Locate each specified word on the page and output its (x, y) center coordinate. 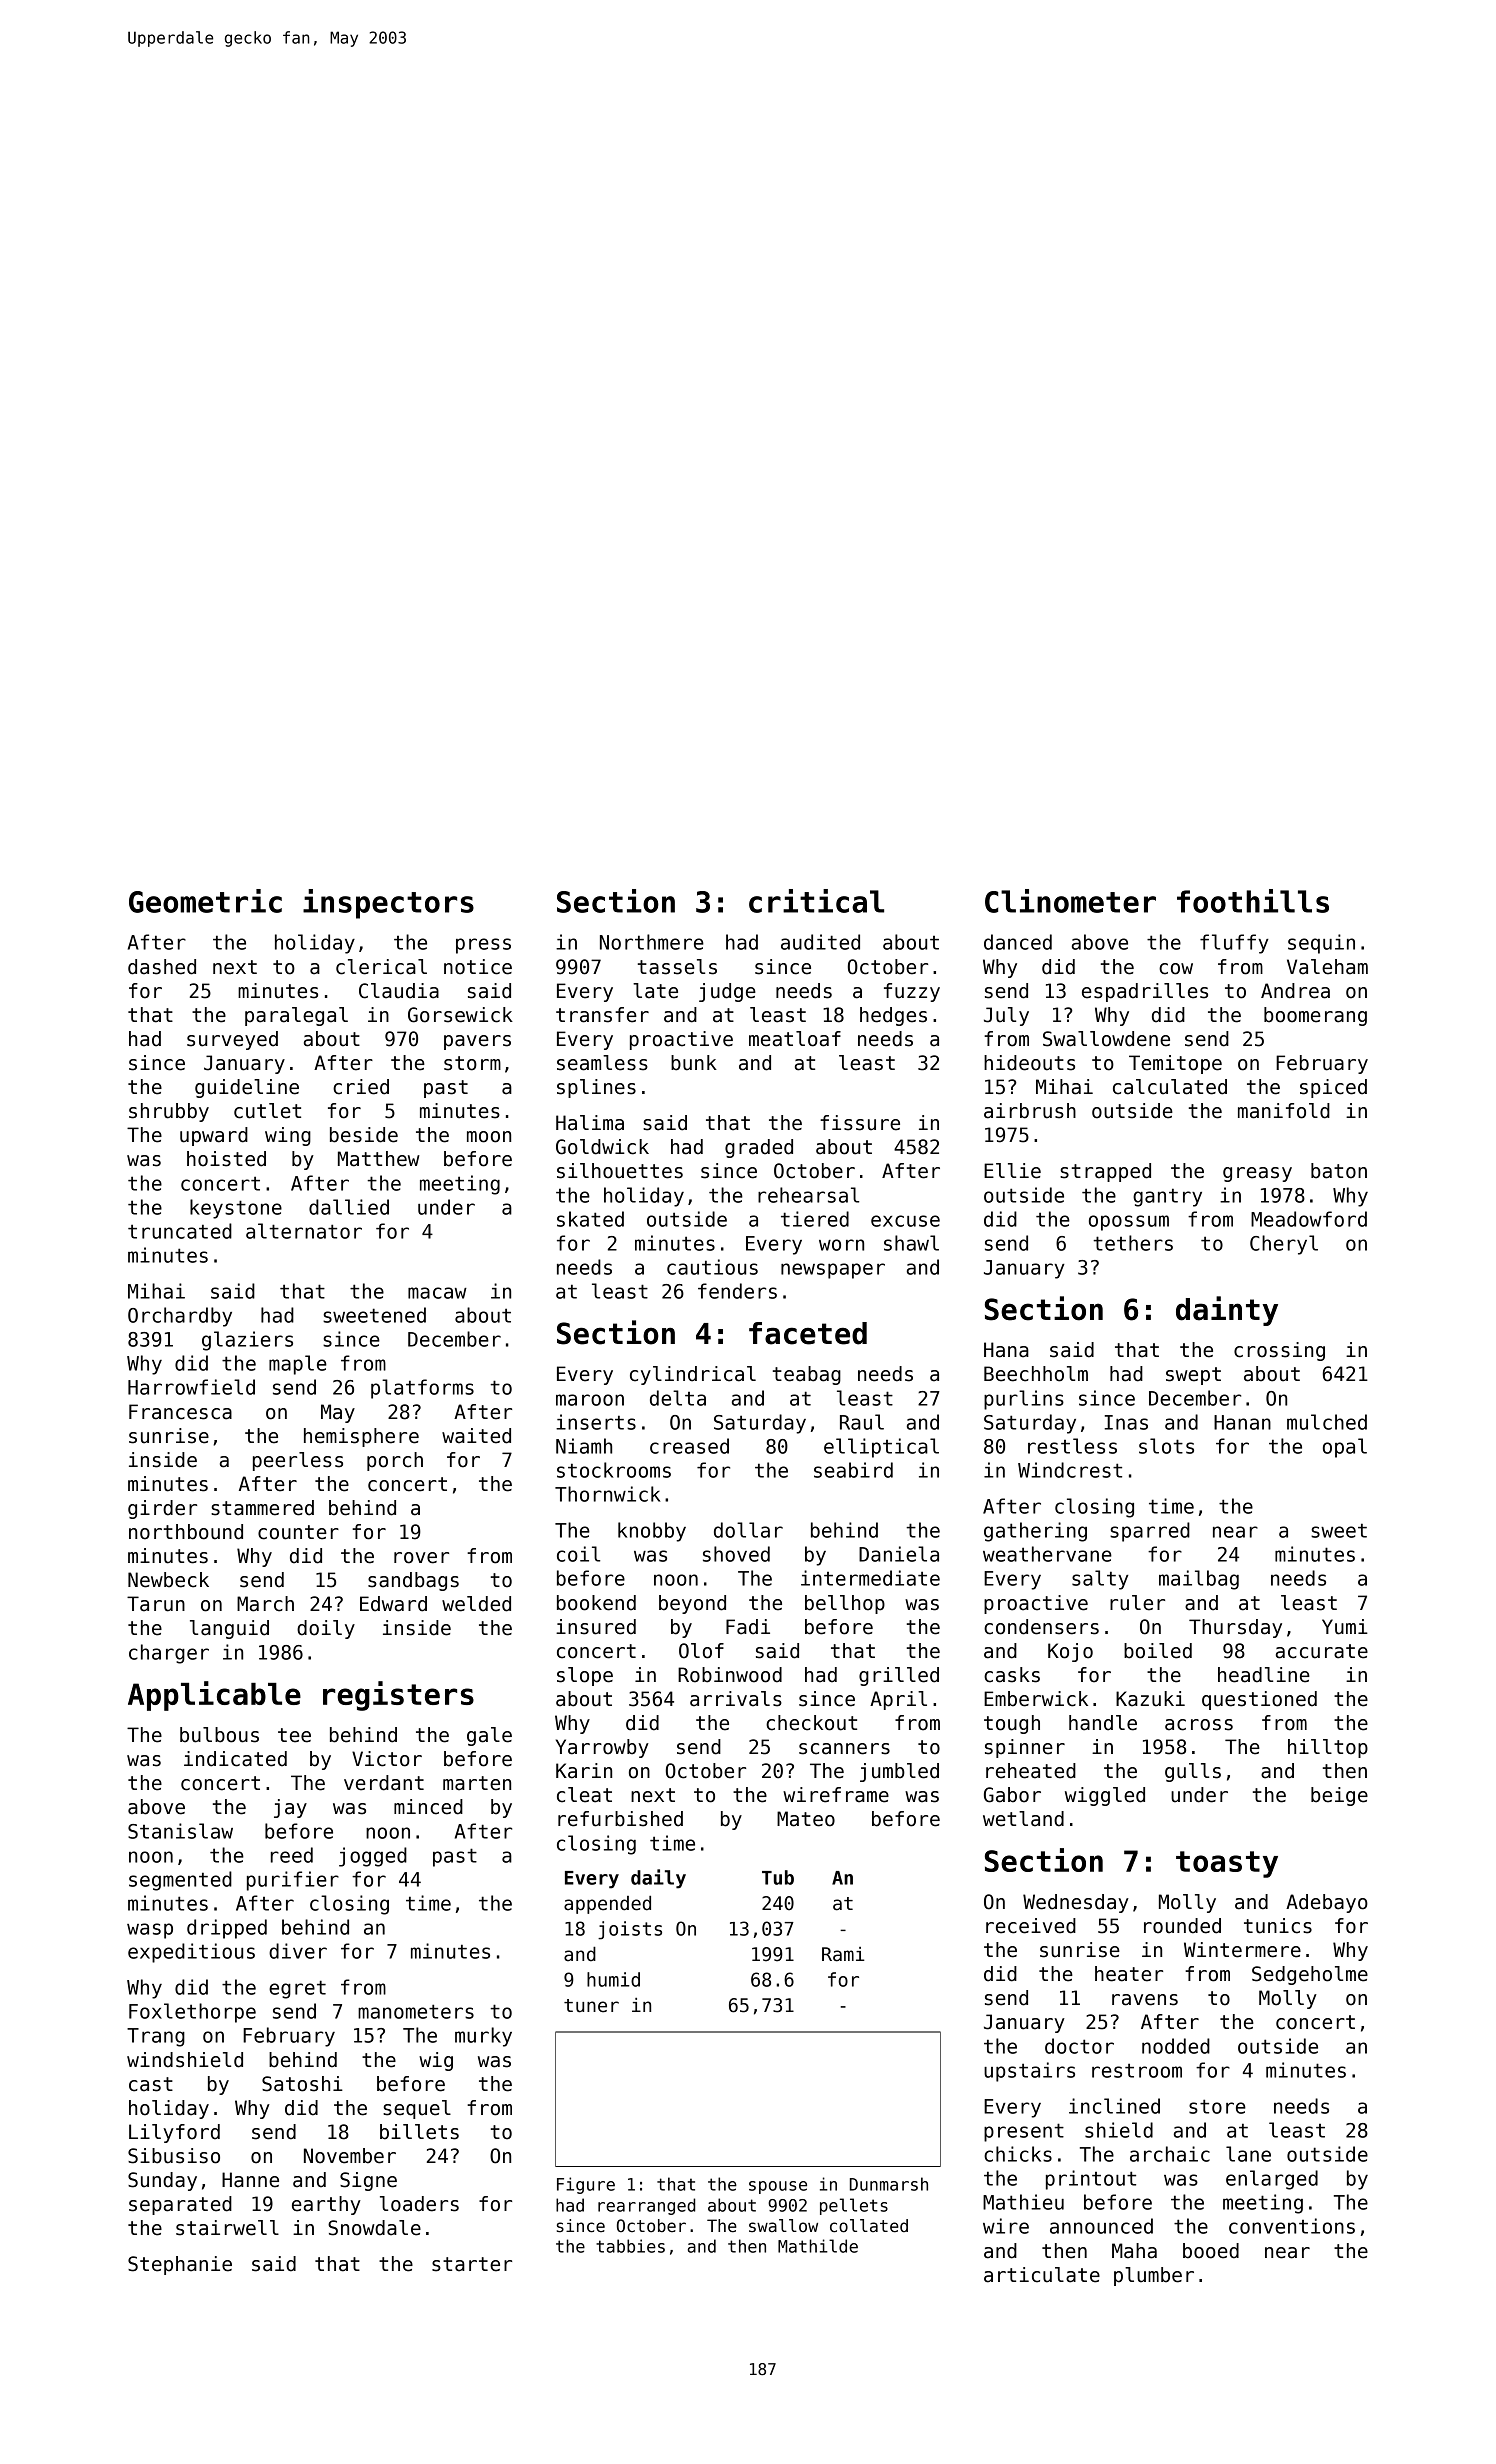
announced (1101, 2226)
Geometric (205, 901)
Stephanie (180, 2265)
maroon (590, 1400)
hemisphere (361, 1437)
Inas (1126, 1422)
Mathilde (818, 2246)
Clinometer (1070, 901)
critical (816, 901)
